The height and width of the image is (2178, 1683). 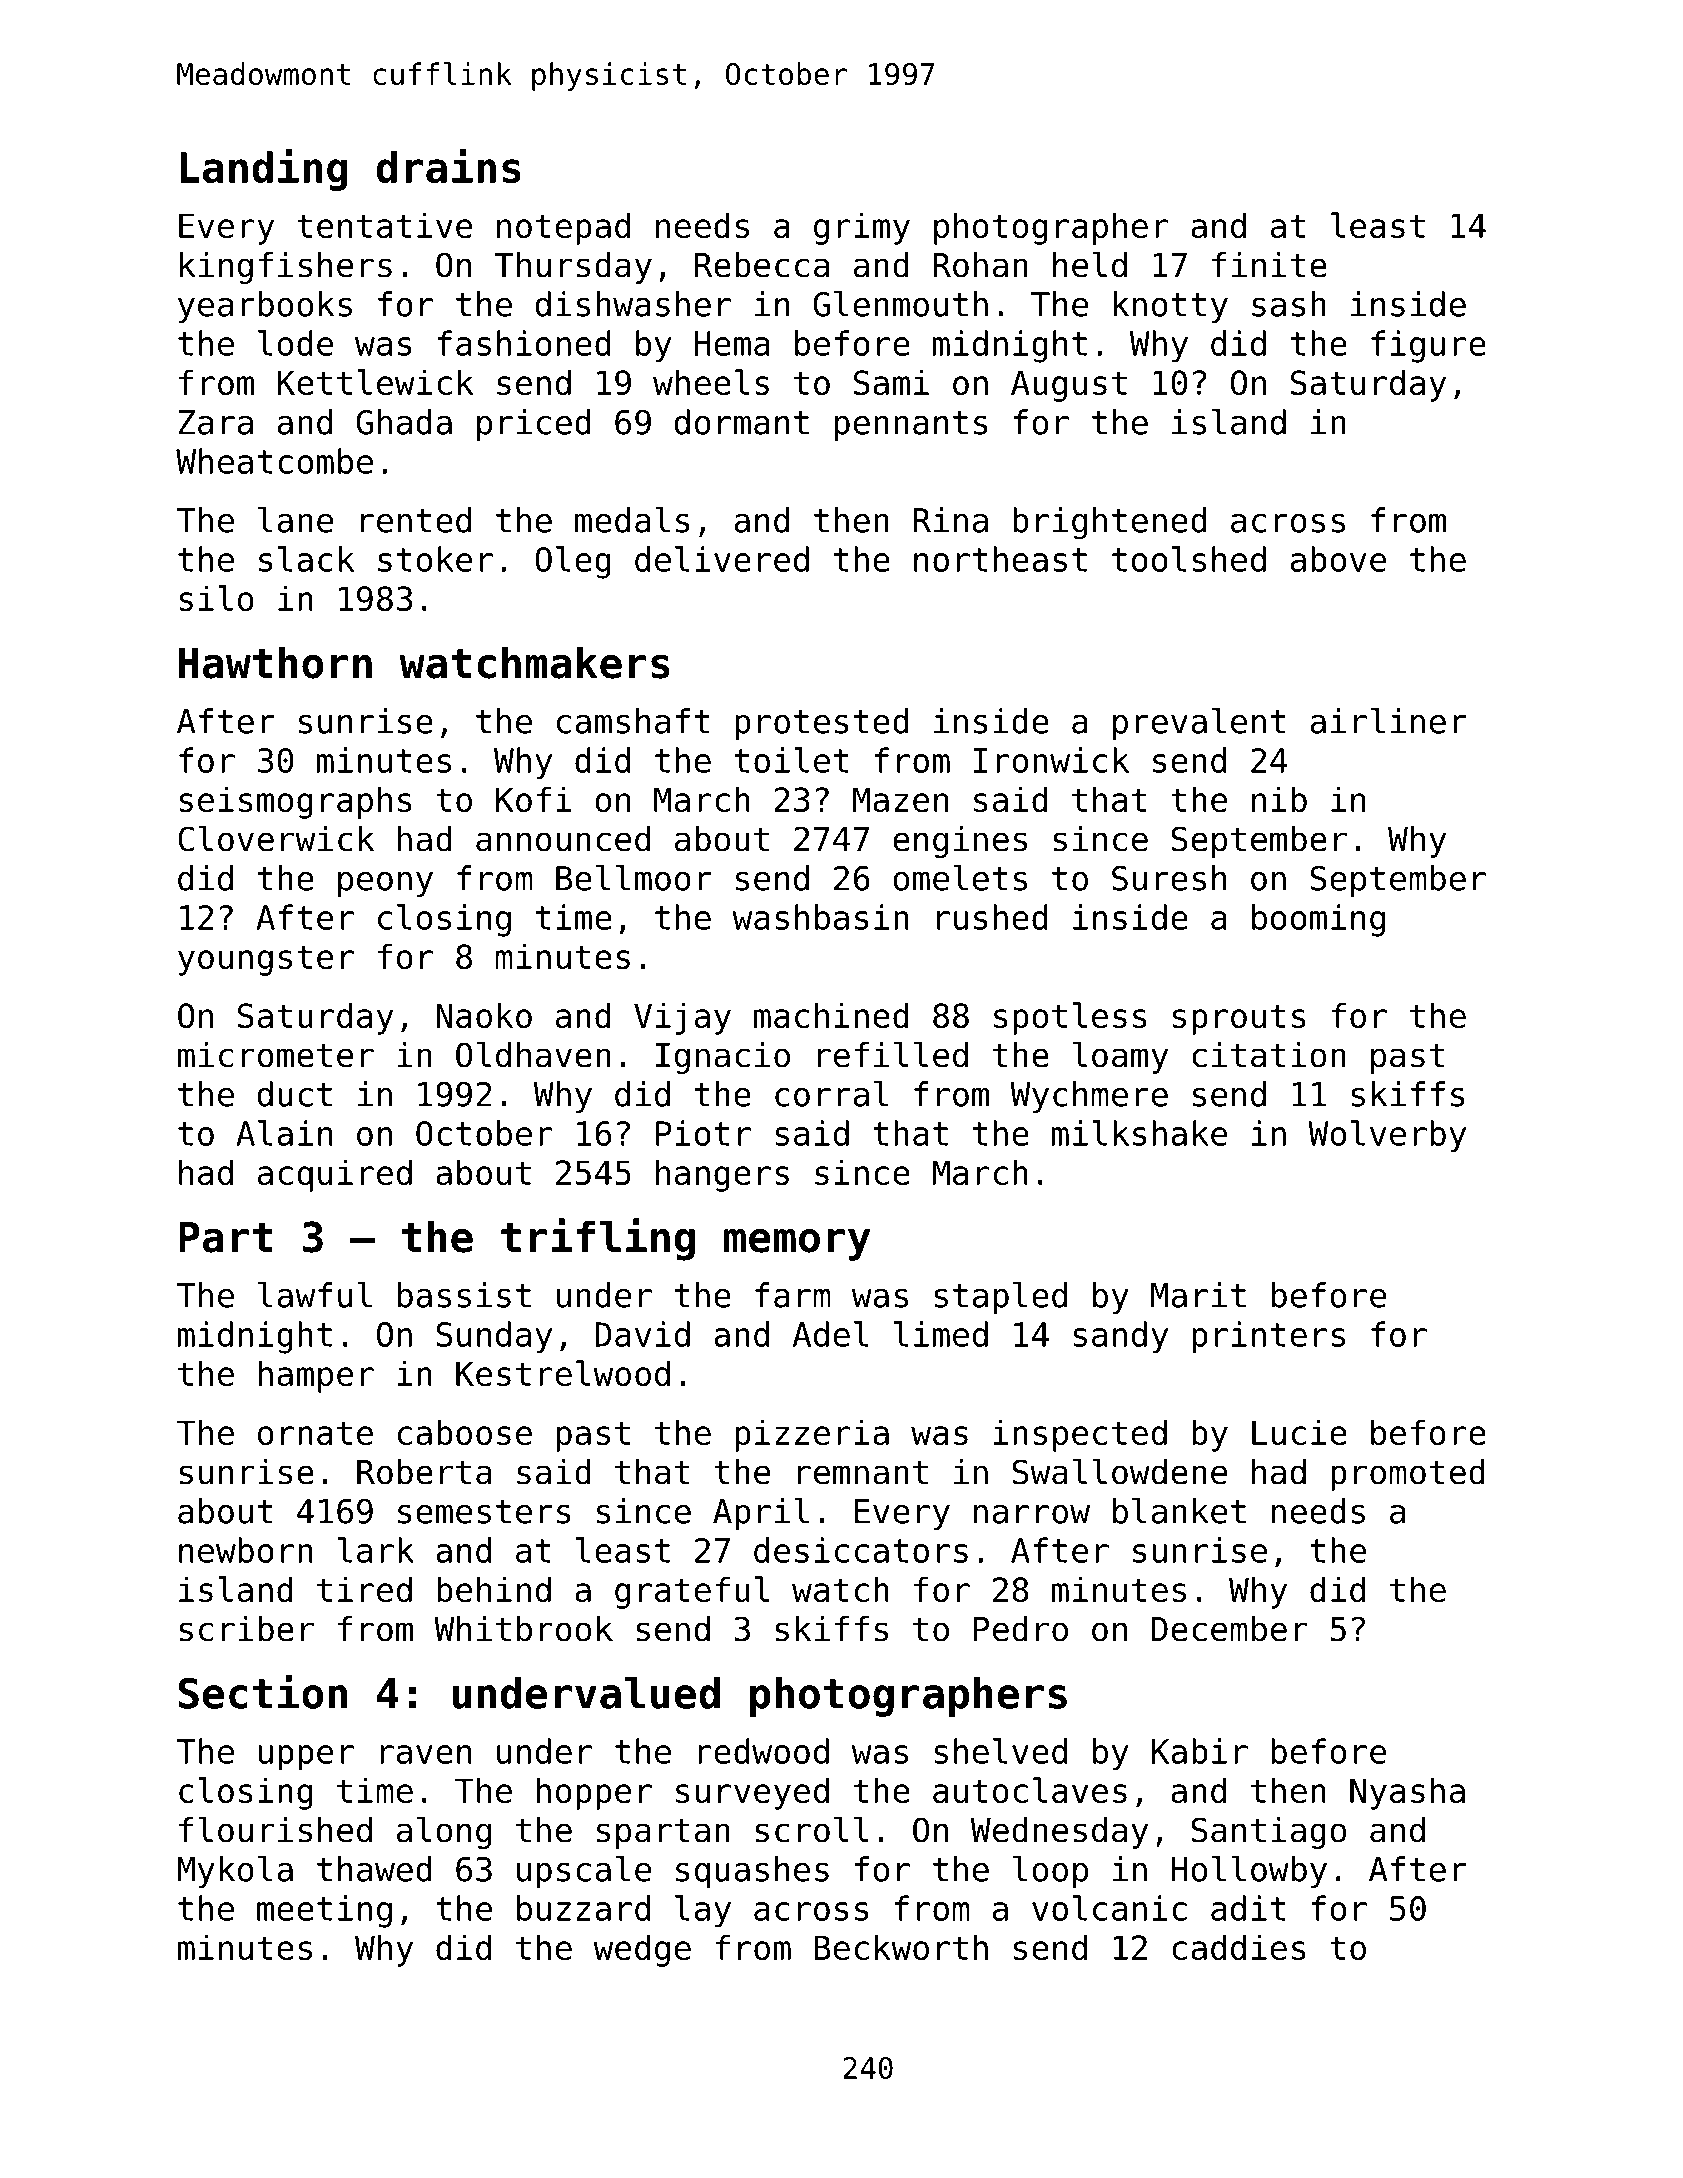 What do you see at coordinates (1318, 920) in the image?
I see `booming` at bounding box center [1318, 920].
